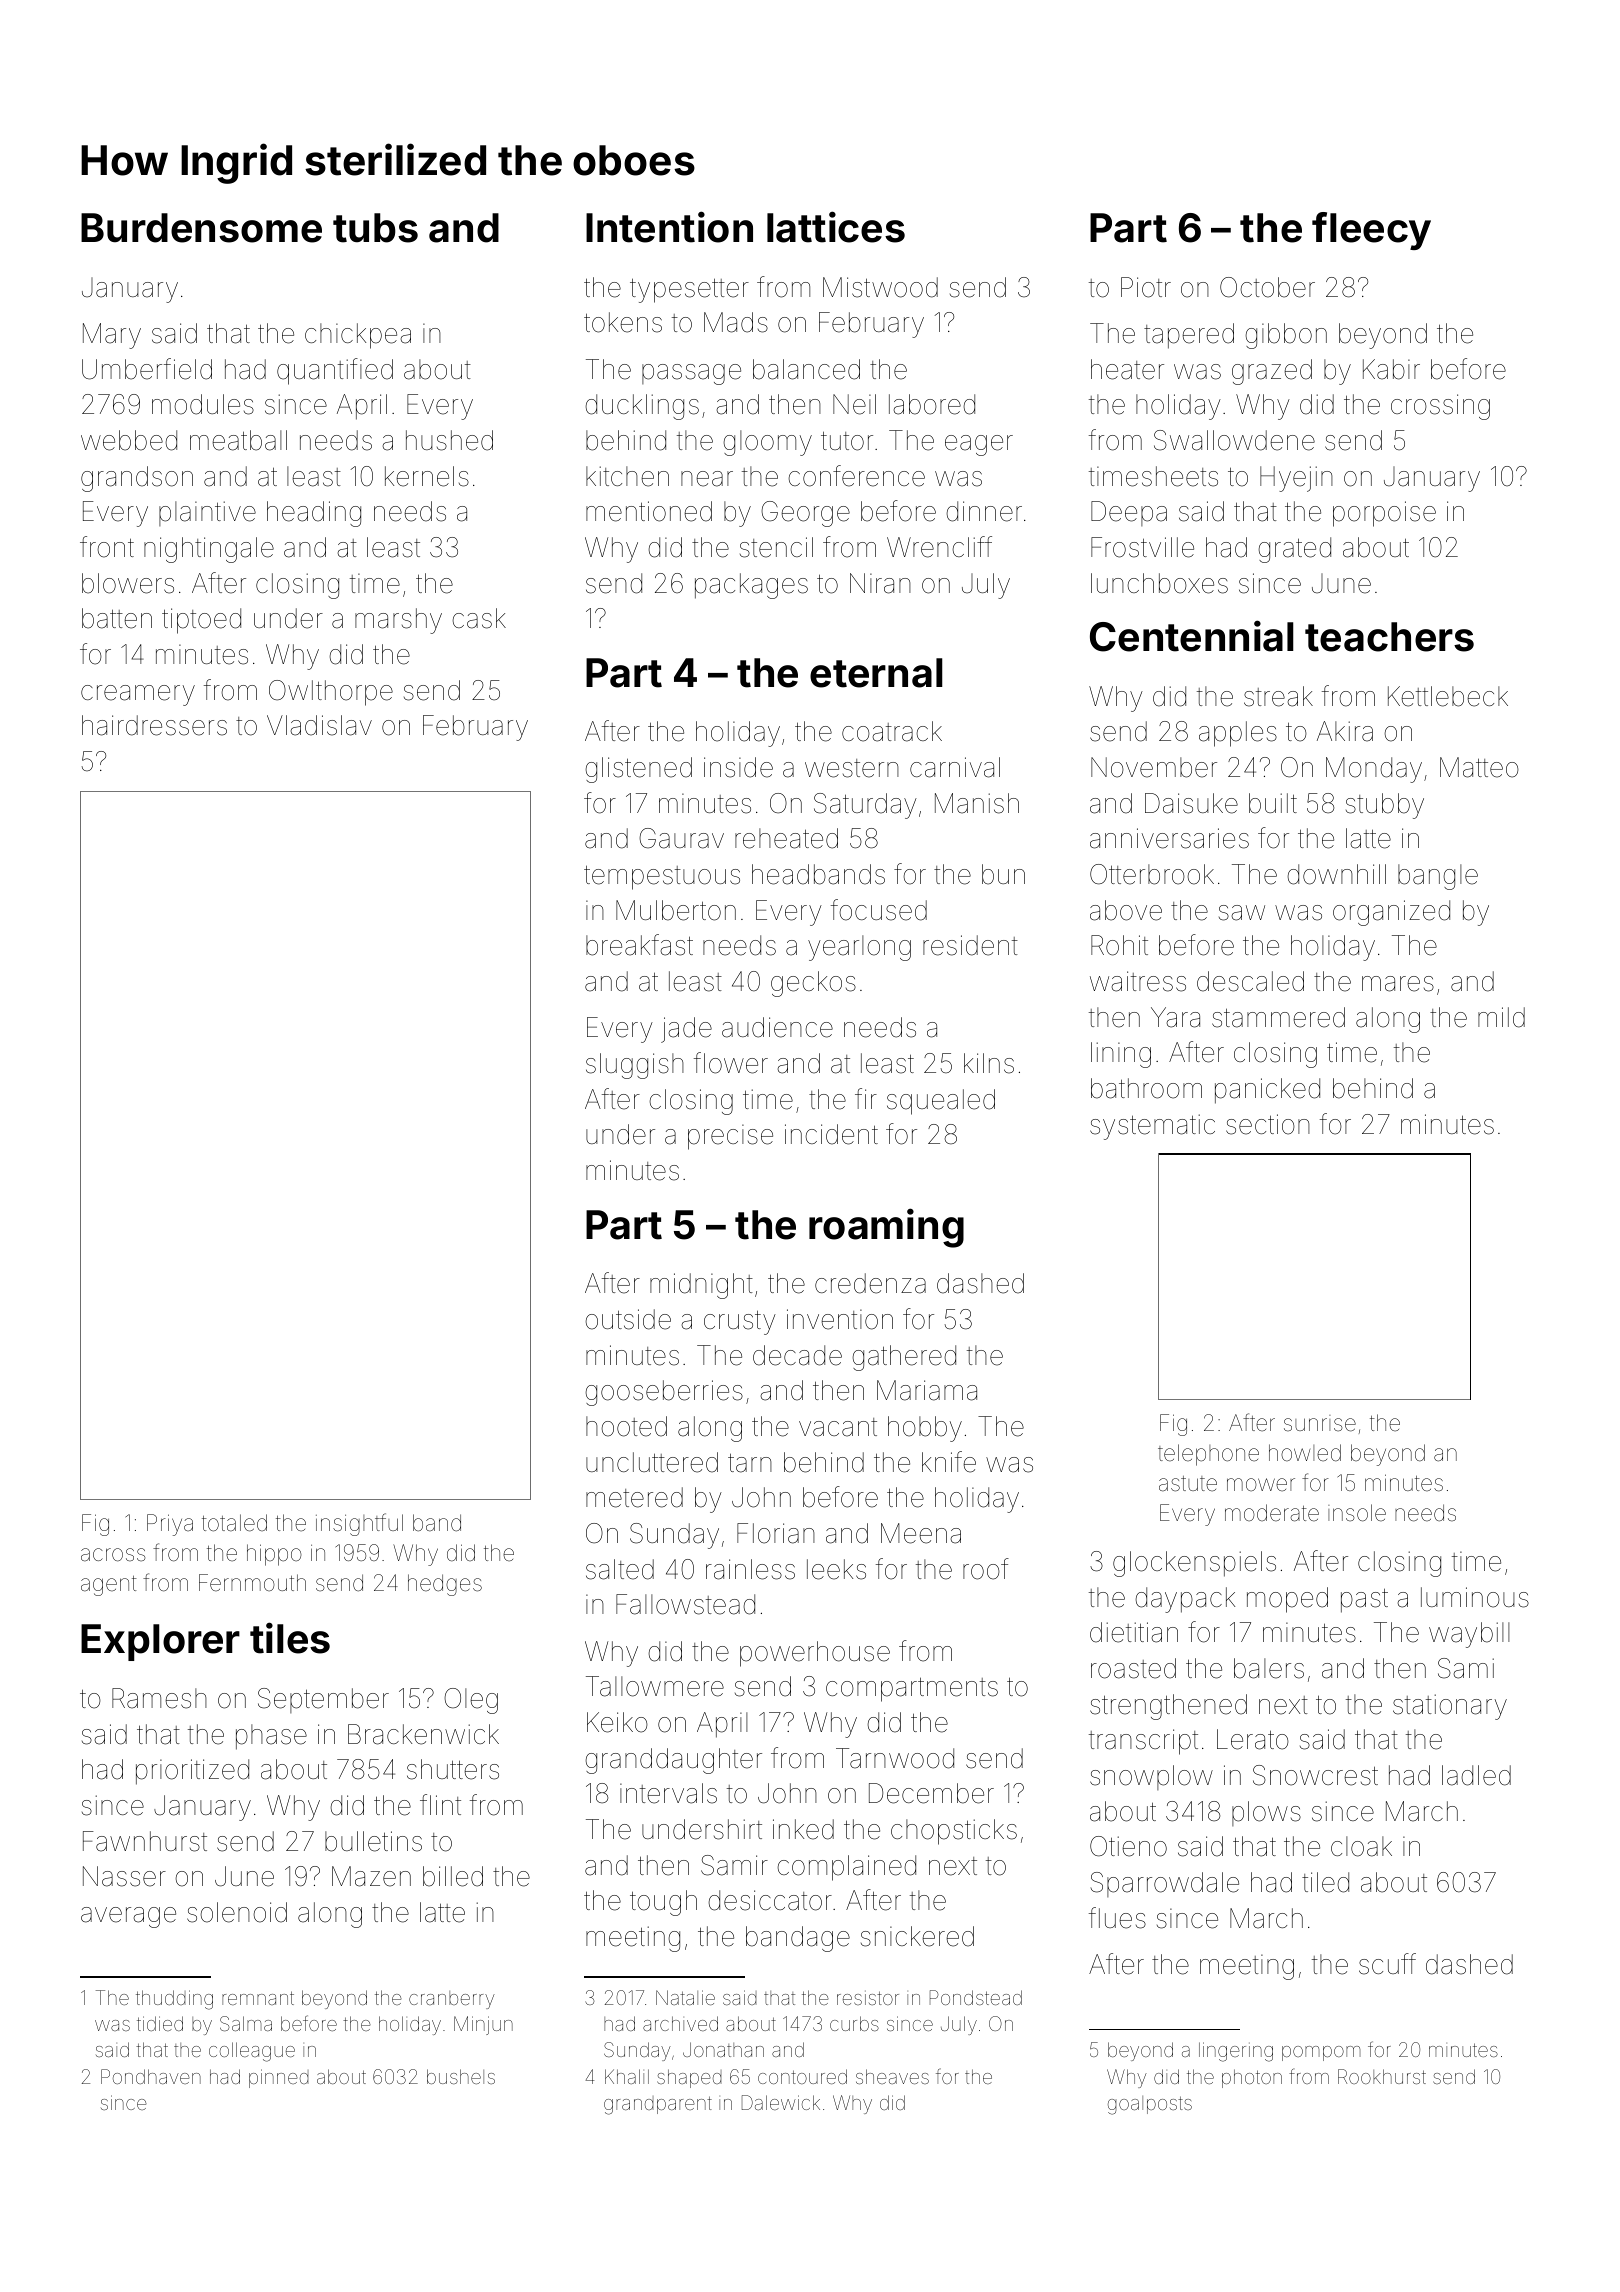  I want to click on Dalewick, so click(781, 2102).
